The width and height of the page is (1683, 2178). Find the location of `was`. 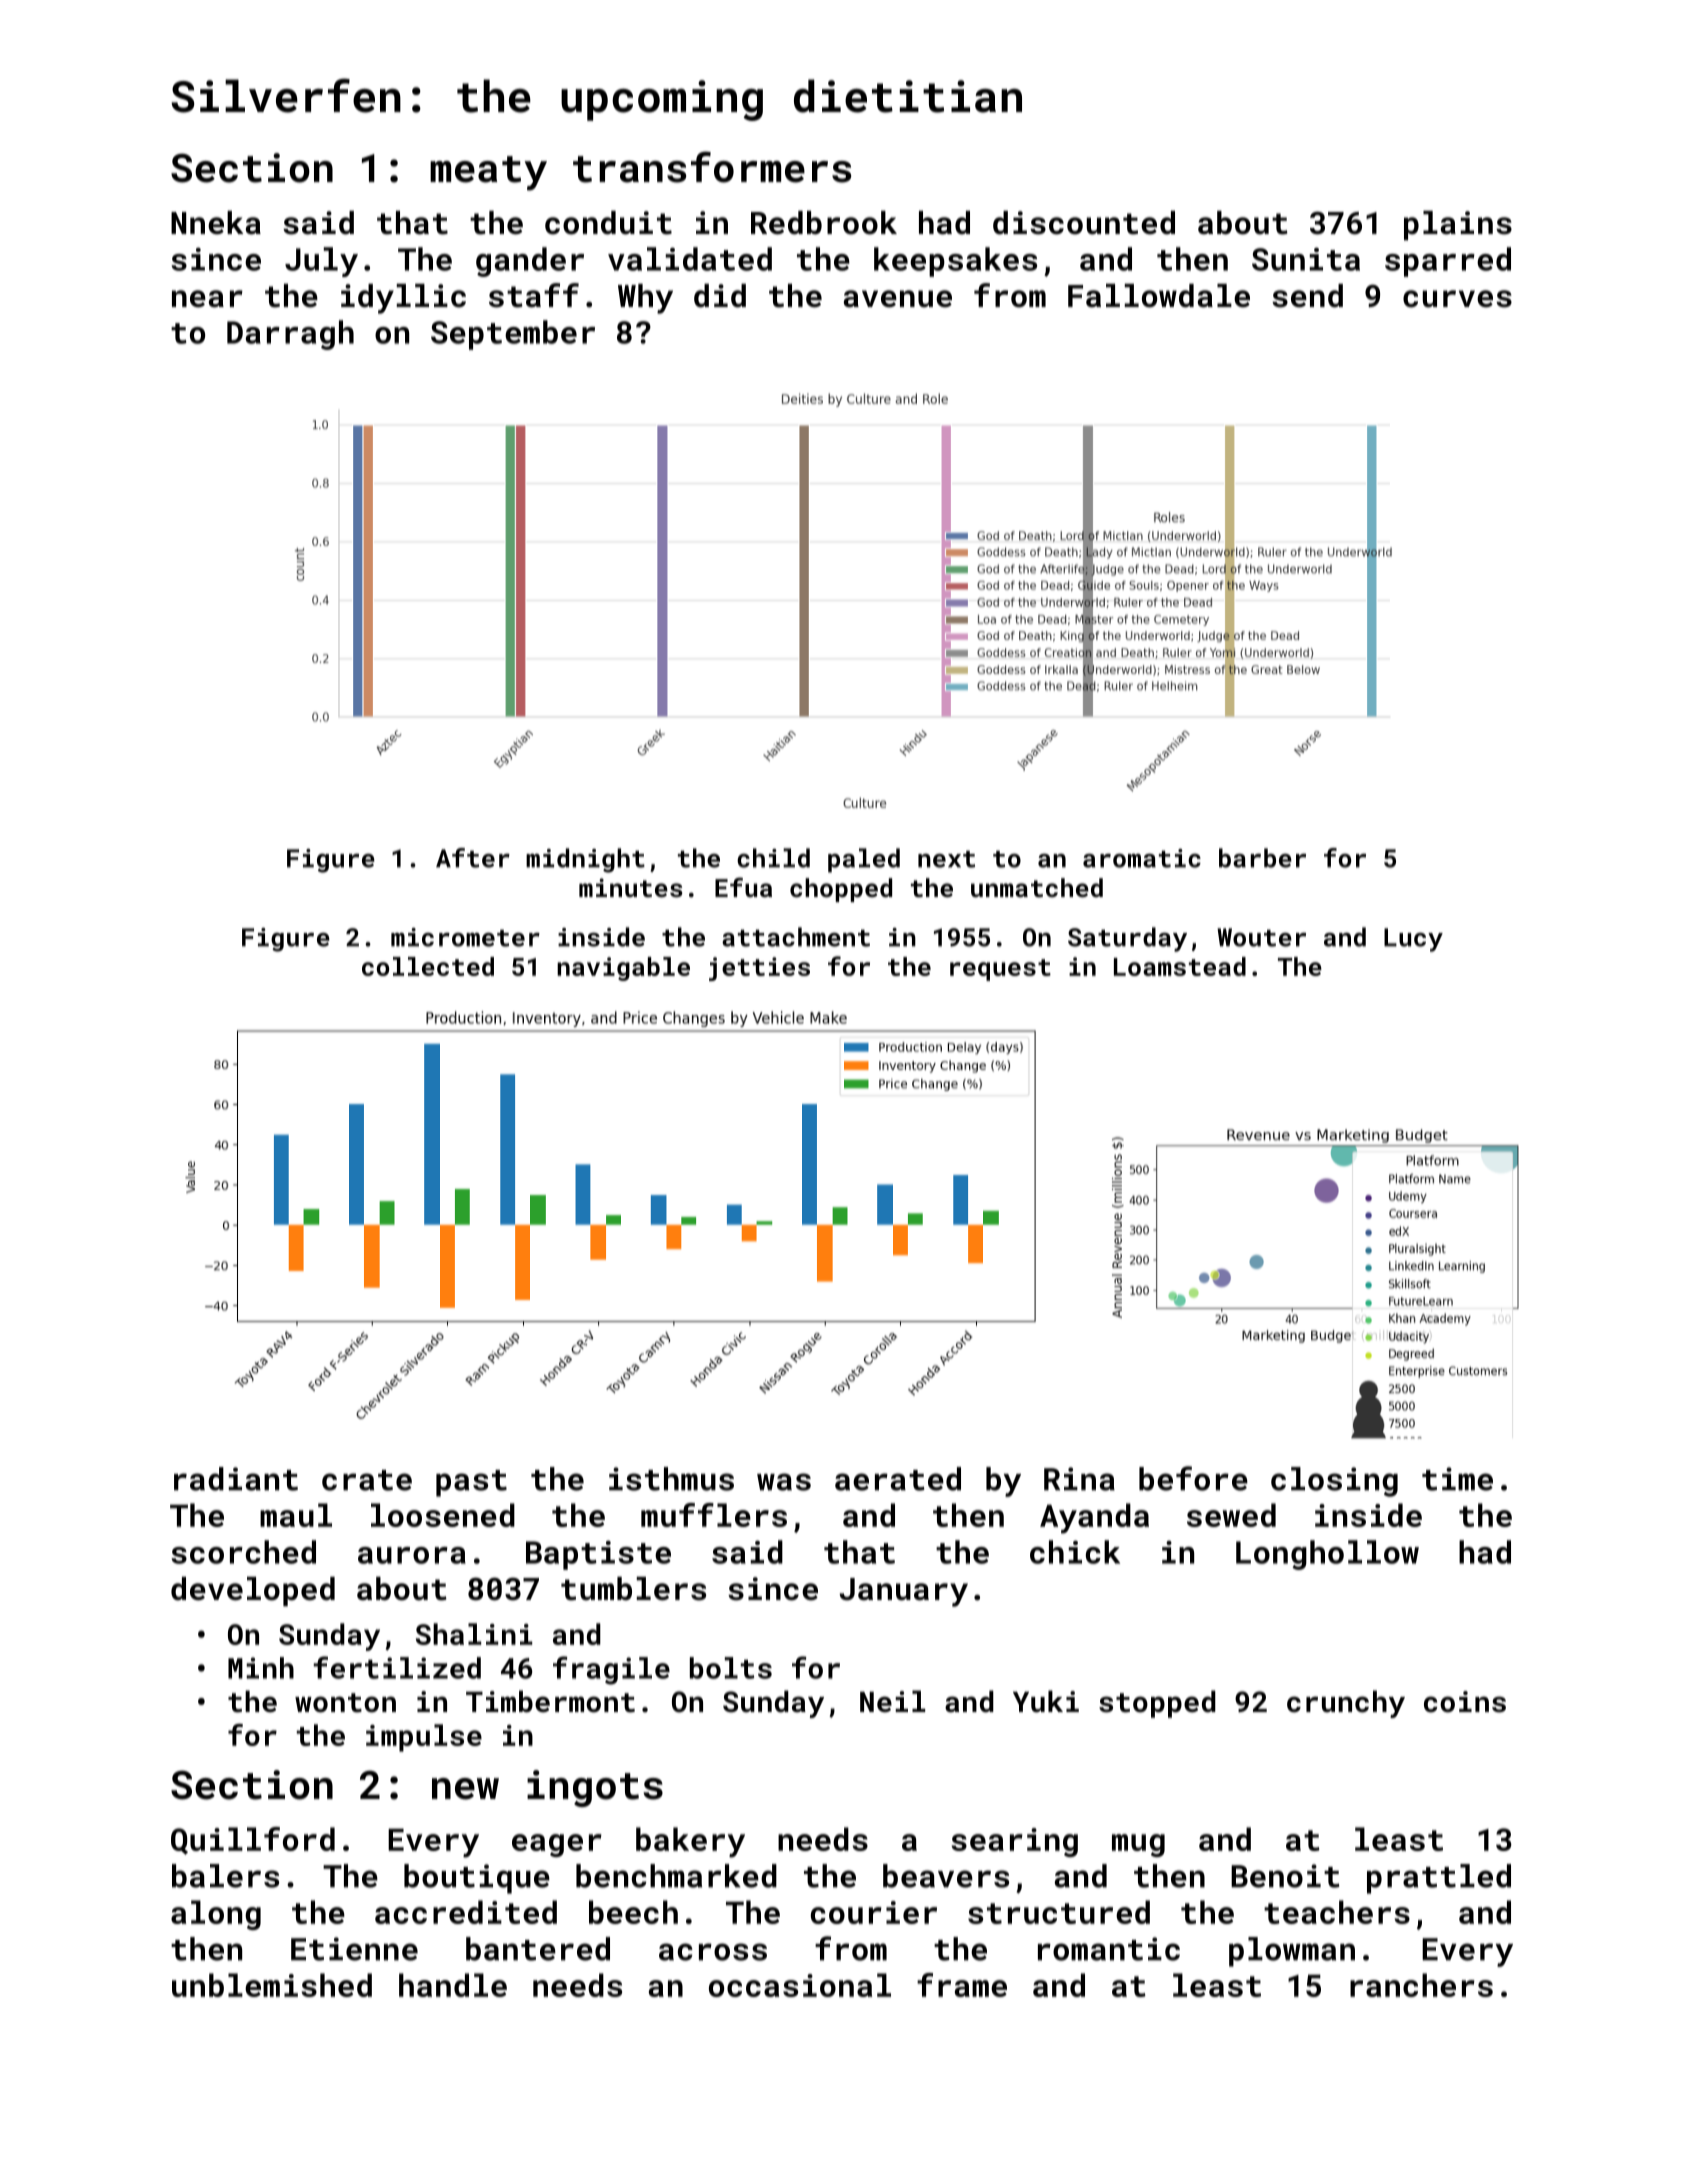

was is located at coordinates (784, 1482).
